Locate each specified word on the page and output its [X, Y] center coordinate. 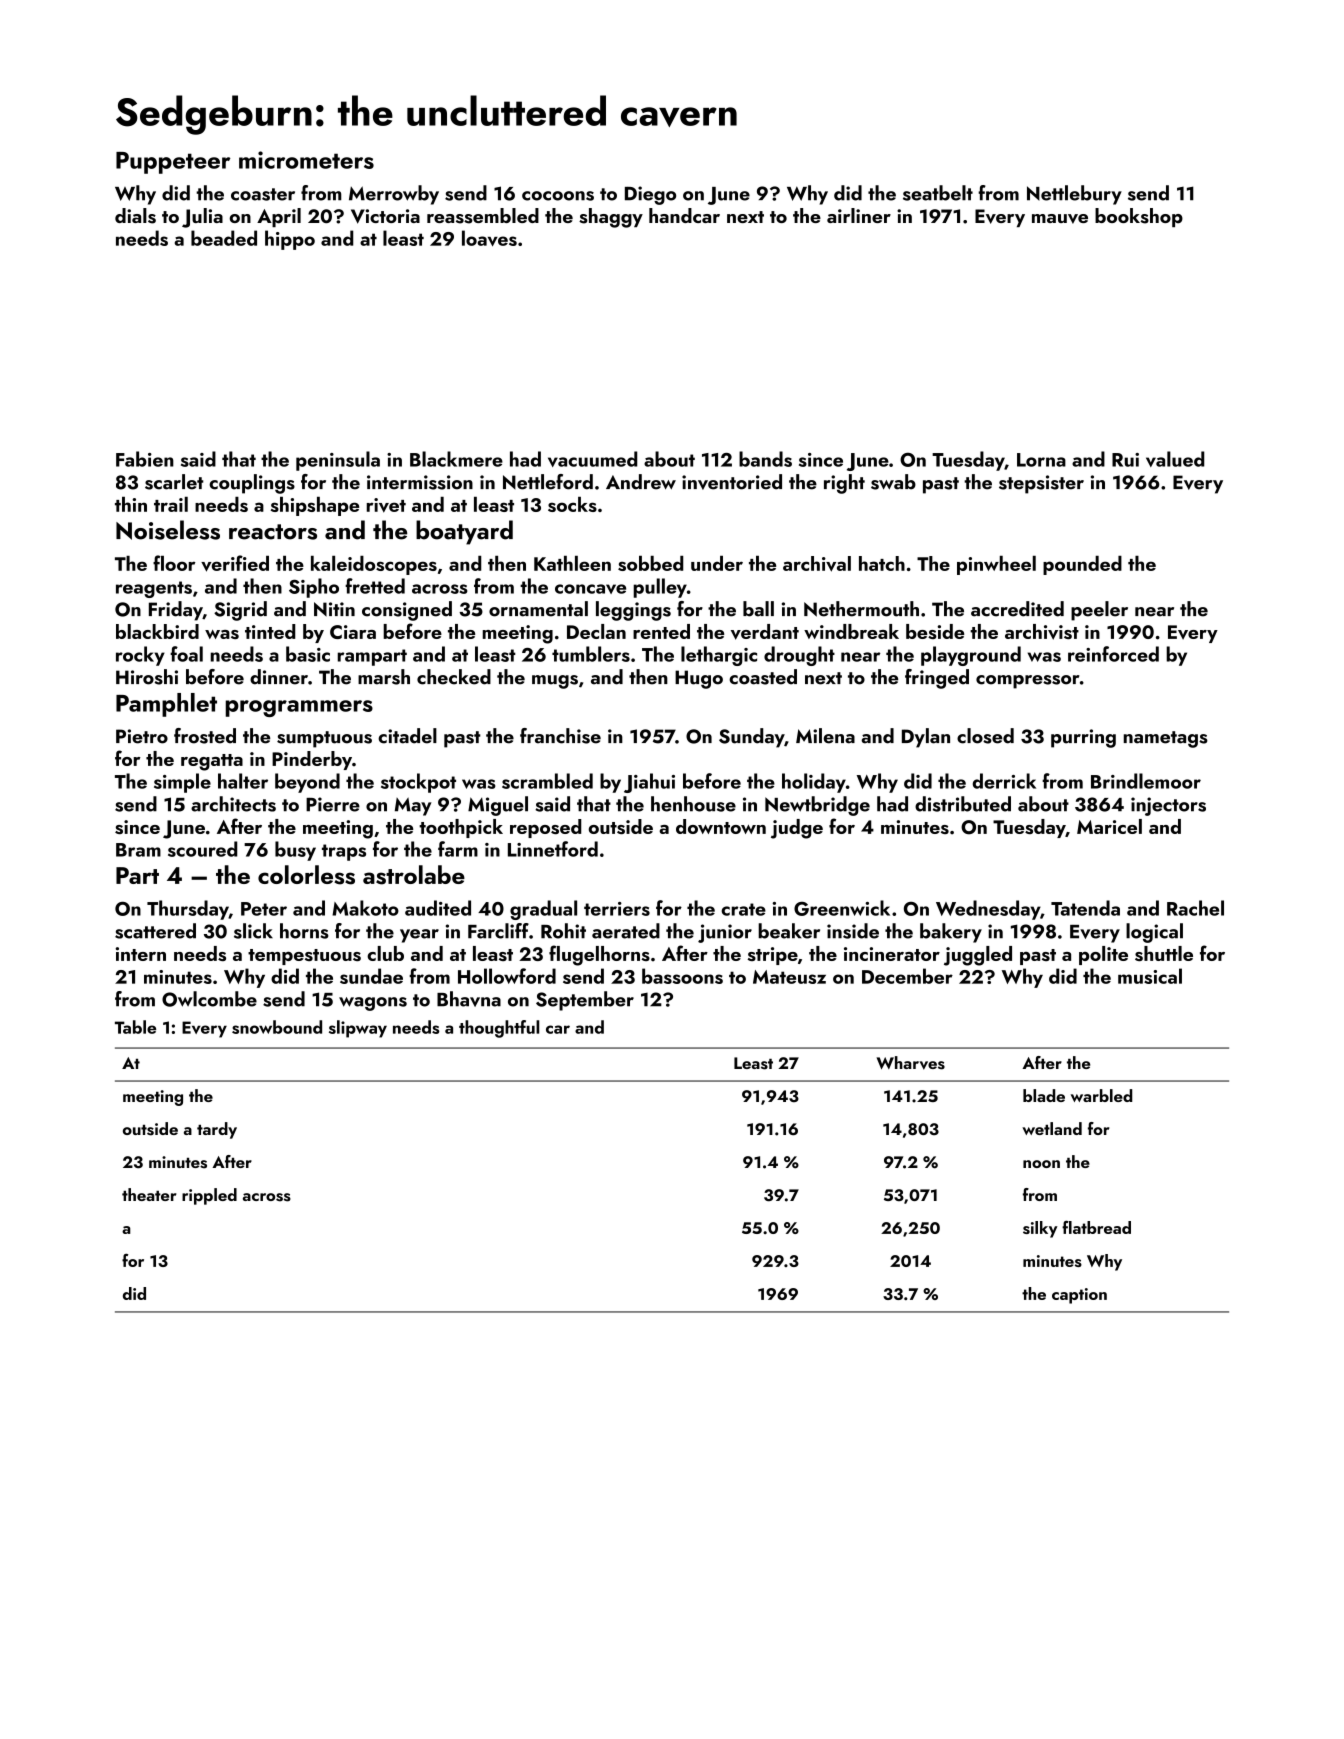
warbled [1101, 1095]
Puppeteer [173, 163]
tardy [217, 1130]
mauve [1060, 219]
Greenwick [842, 908]
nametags [1166, 739]
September [585, 1001]
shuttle [1164, 953]
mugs [555, 682]
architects [233, 804]
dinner [279, 677]
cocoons [558, 196]
